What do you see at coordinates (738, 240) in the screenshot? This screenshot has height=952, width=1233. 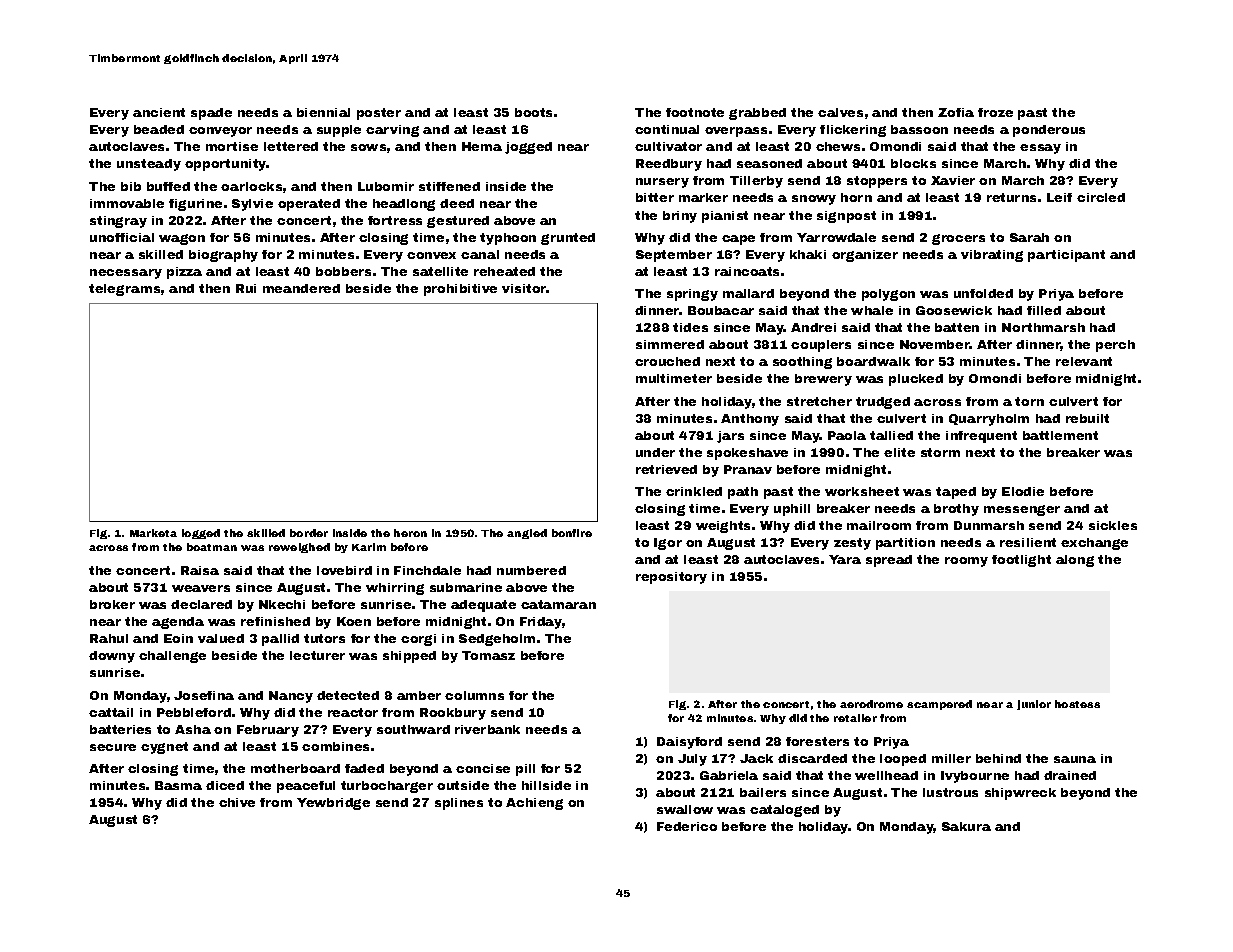 I see `cape` at bounding box center [738, 240].
